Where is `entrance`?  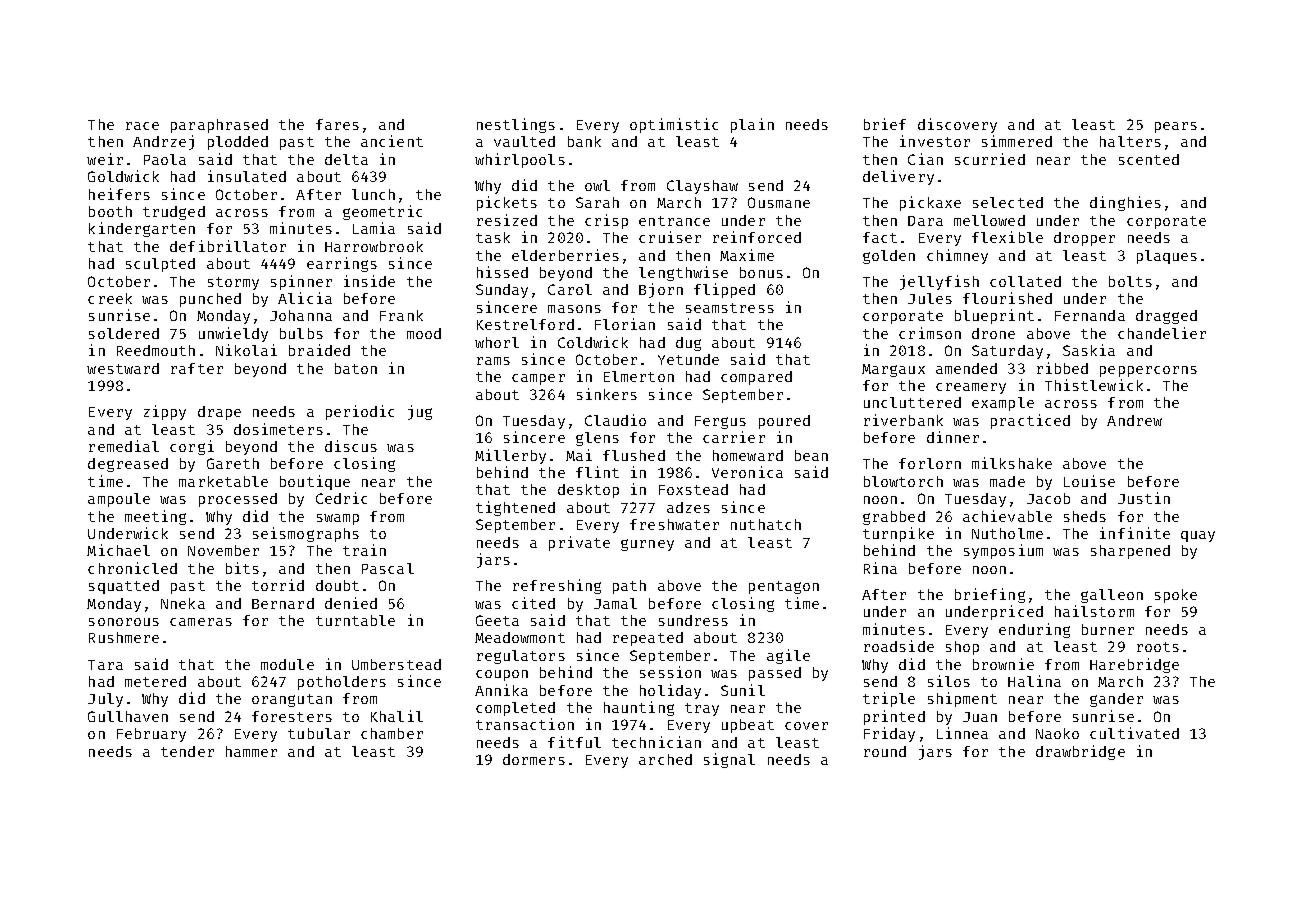
entrance is located at coordinates (674, 221).
